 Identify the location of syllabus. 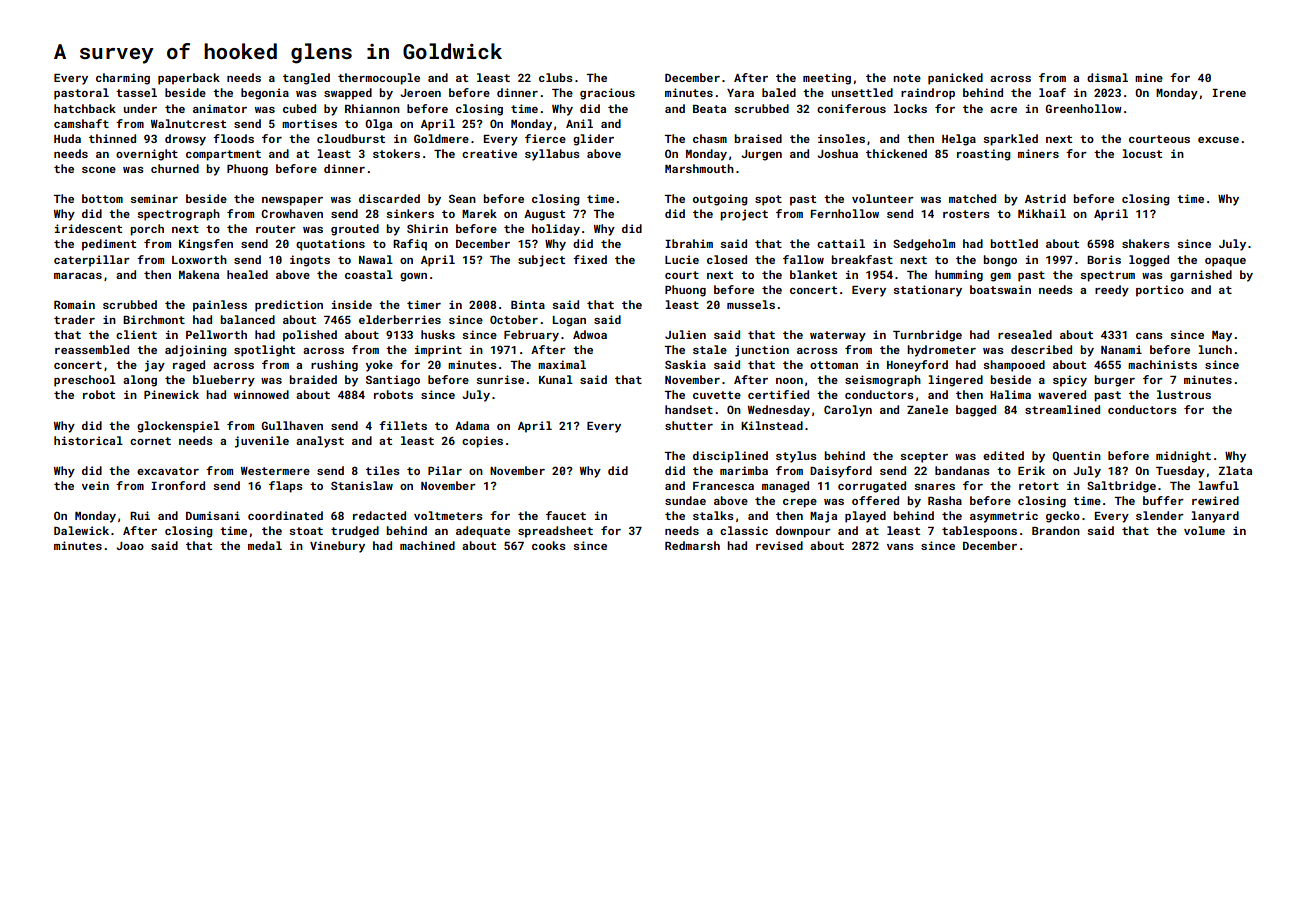
(552, 155).
